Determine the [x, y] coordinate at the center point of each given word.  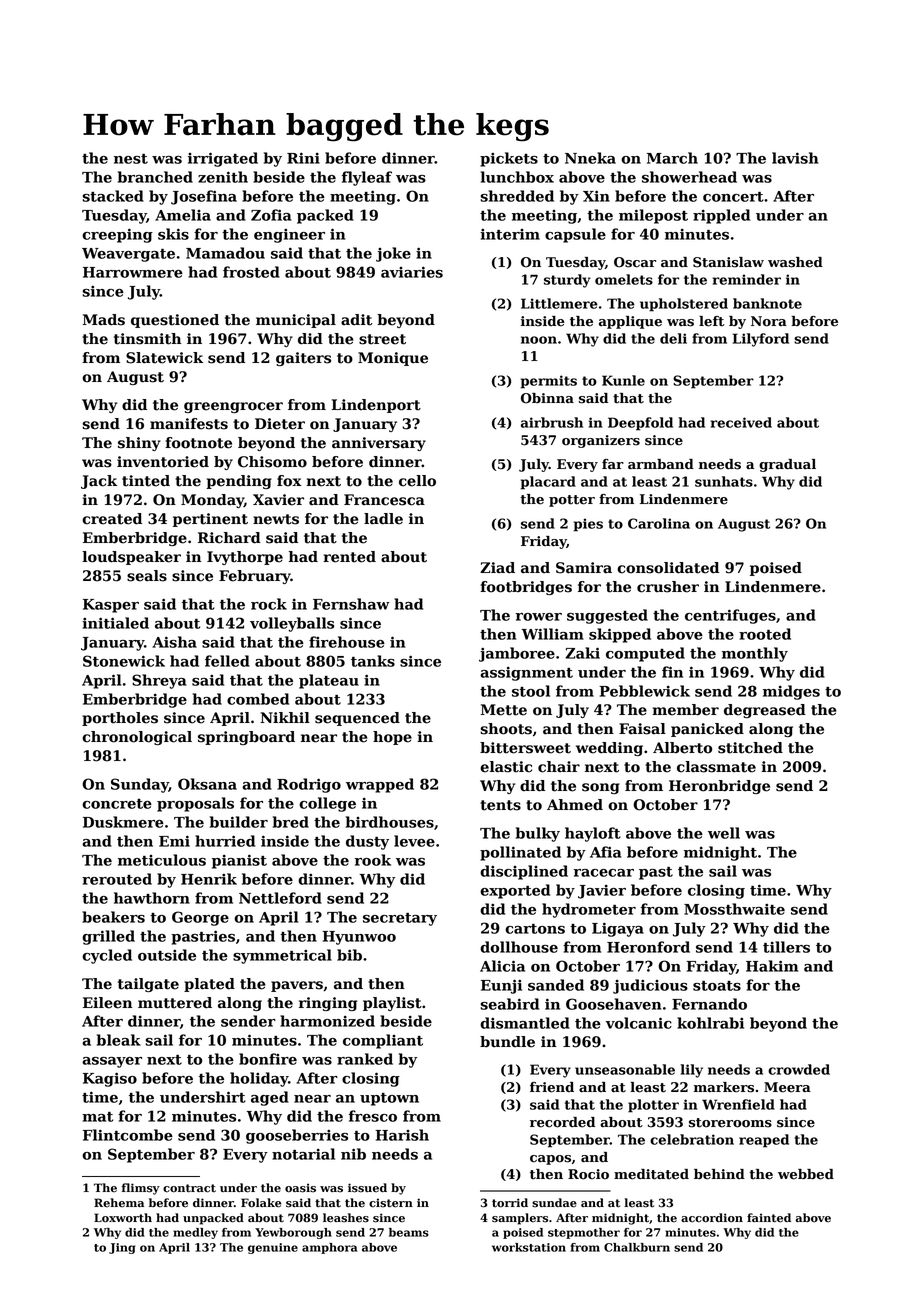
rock [269, 604]
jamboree [517, 654]
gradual [787, 465]
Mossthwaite [734, 909]
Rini [303, 158]
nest [131, 159]
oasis [300, 1188]
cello [417, 481]
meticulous [162, 860]
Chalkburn [637, 1247]
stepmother [584, 1233]
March [672, 158]
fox [289, 481]
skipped [620, 635]
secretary [400, 919]
